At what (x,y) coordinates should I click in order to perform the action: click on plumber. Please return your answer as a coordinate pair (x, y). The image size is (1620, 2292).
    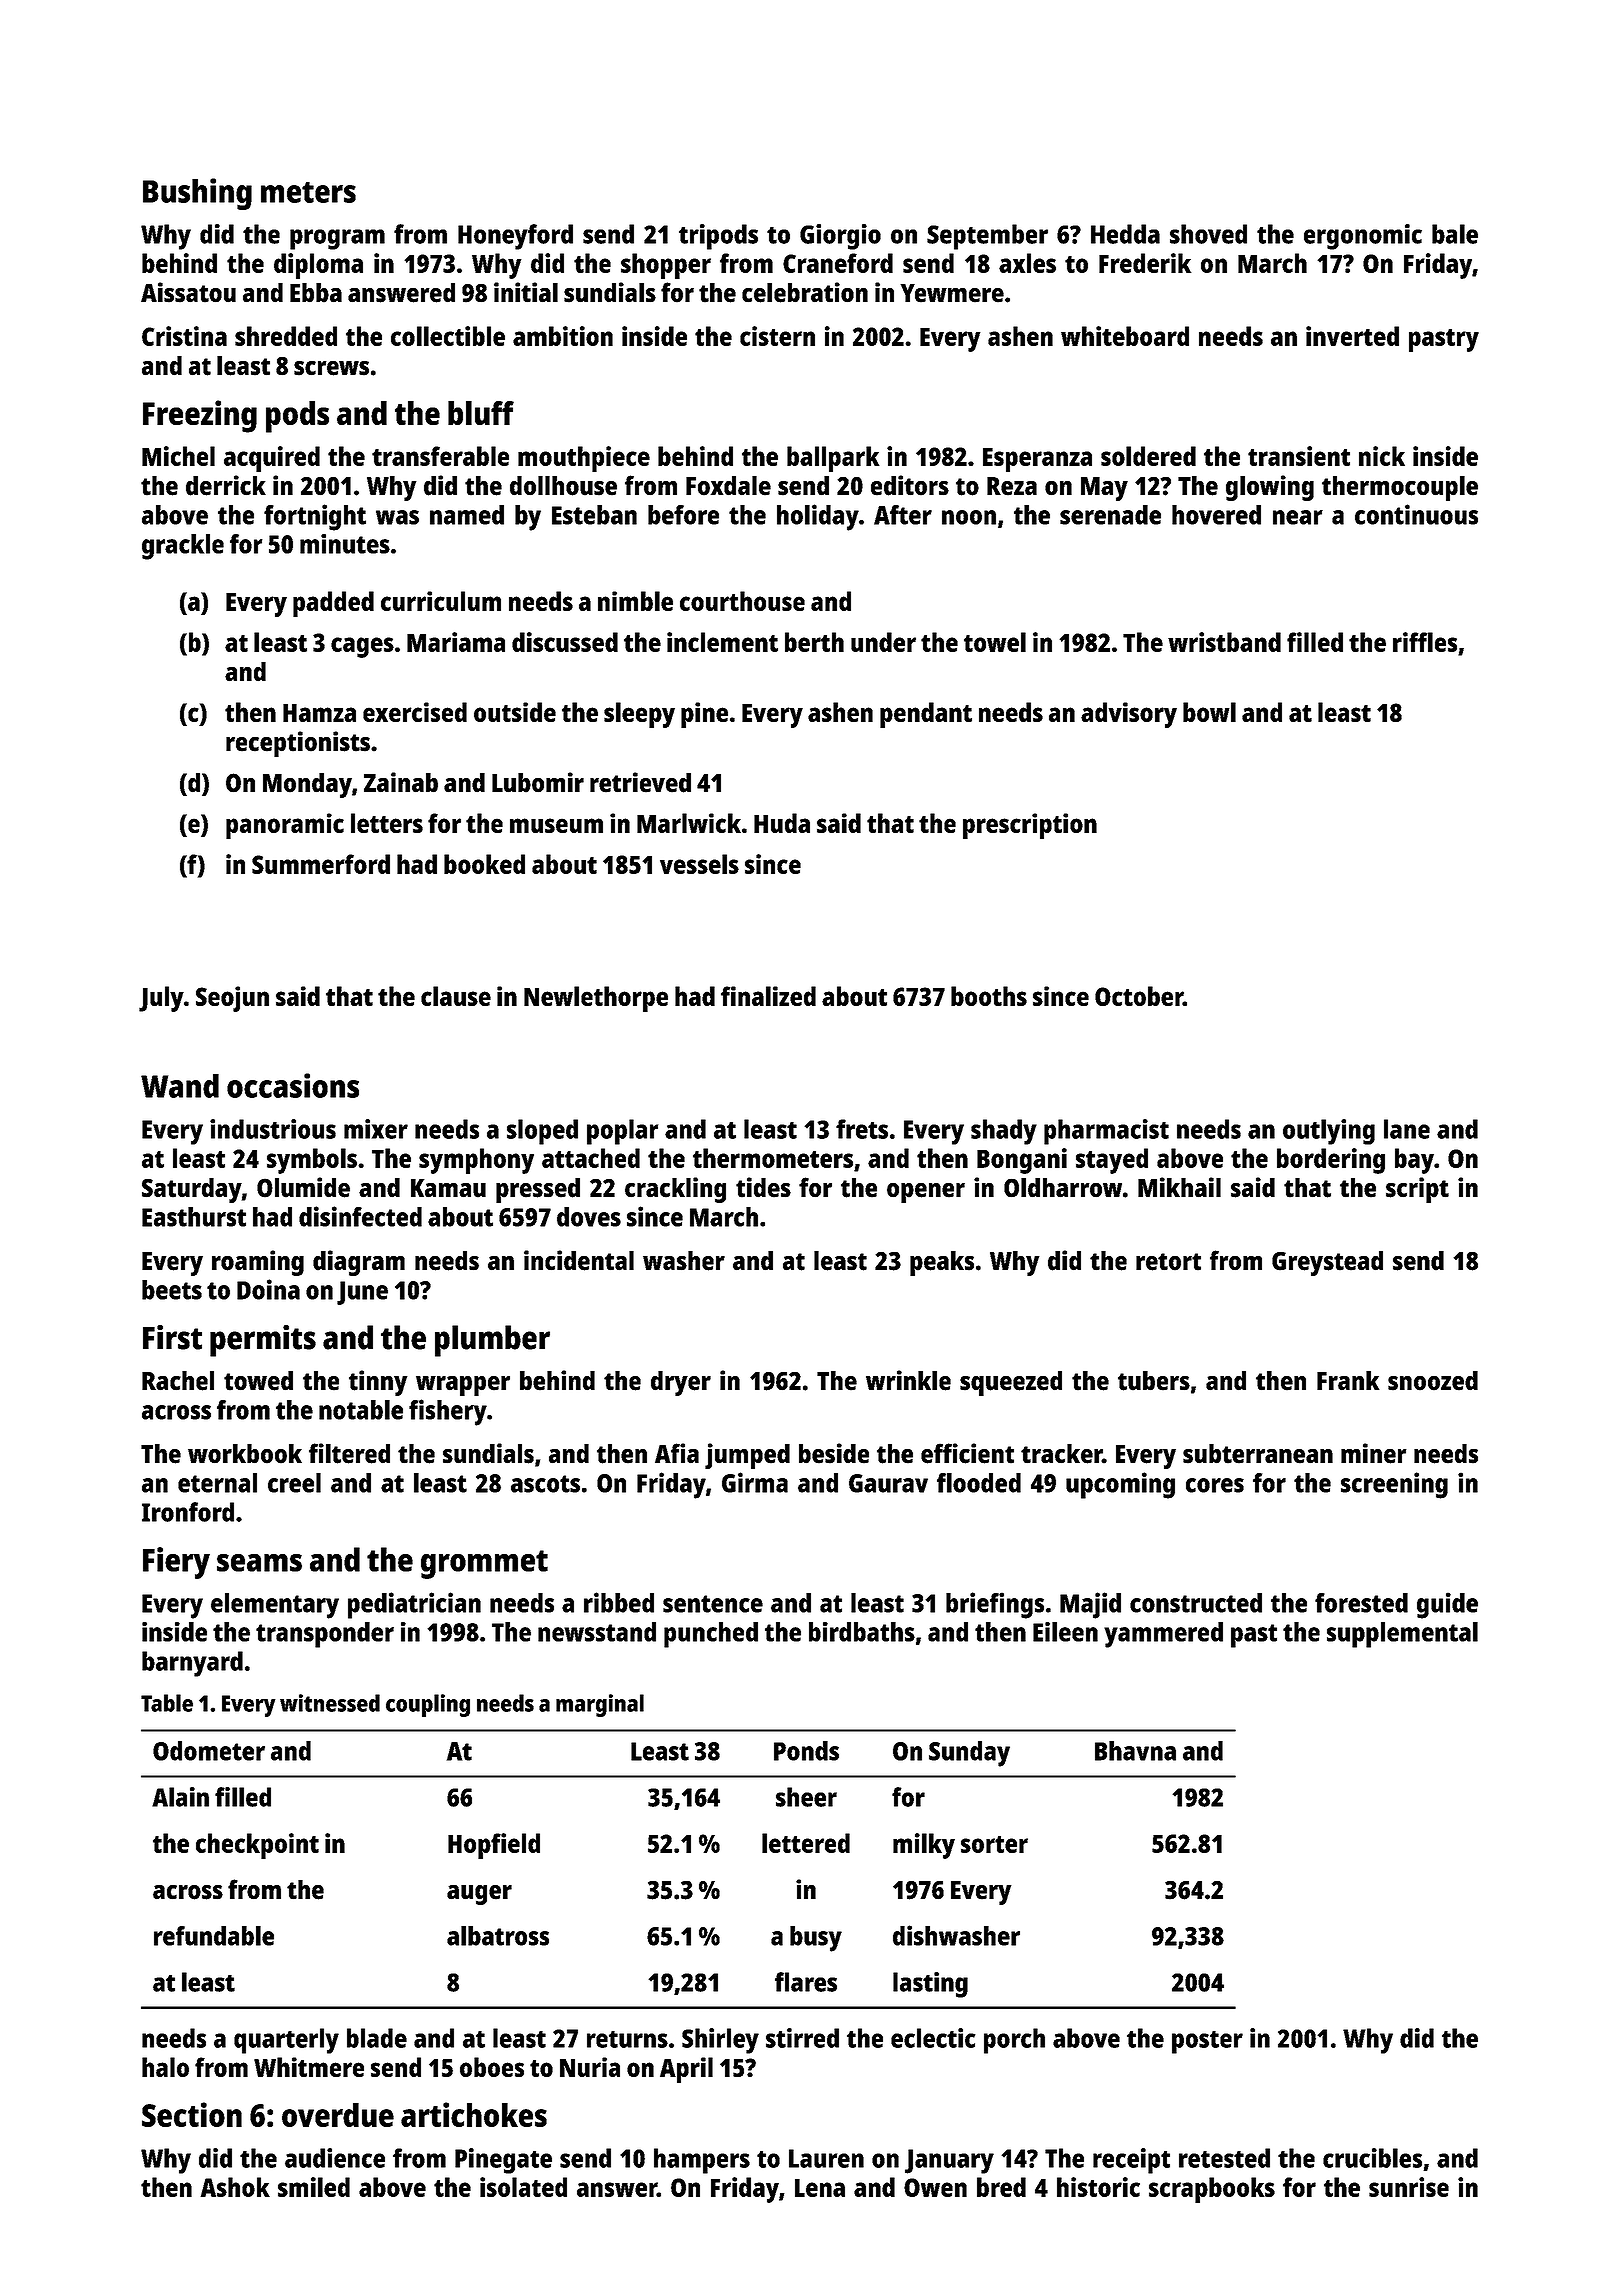
    Looking at the image, I should click on (492, 1341).
